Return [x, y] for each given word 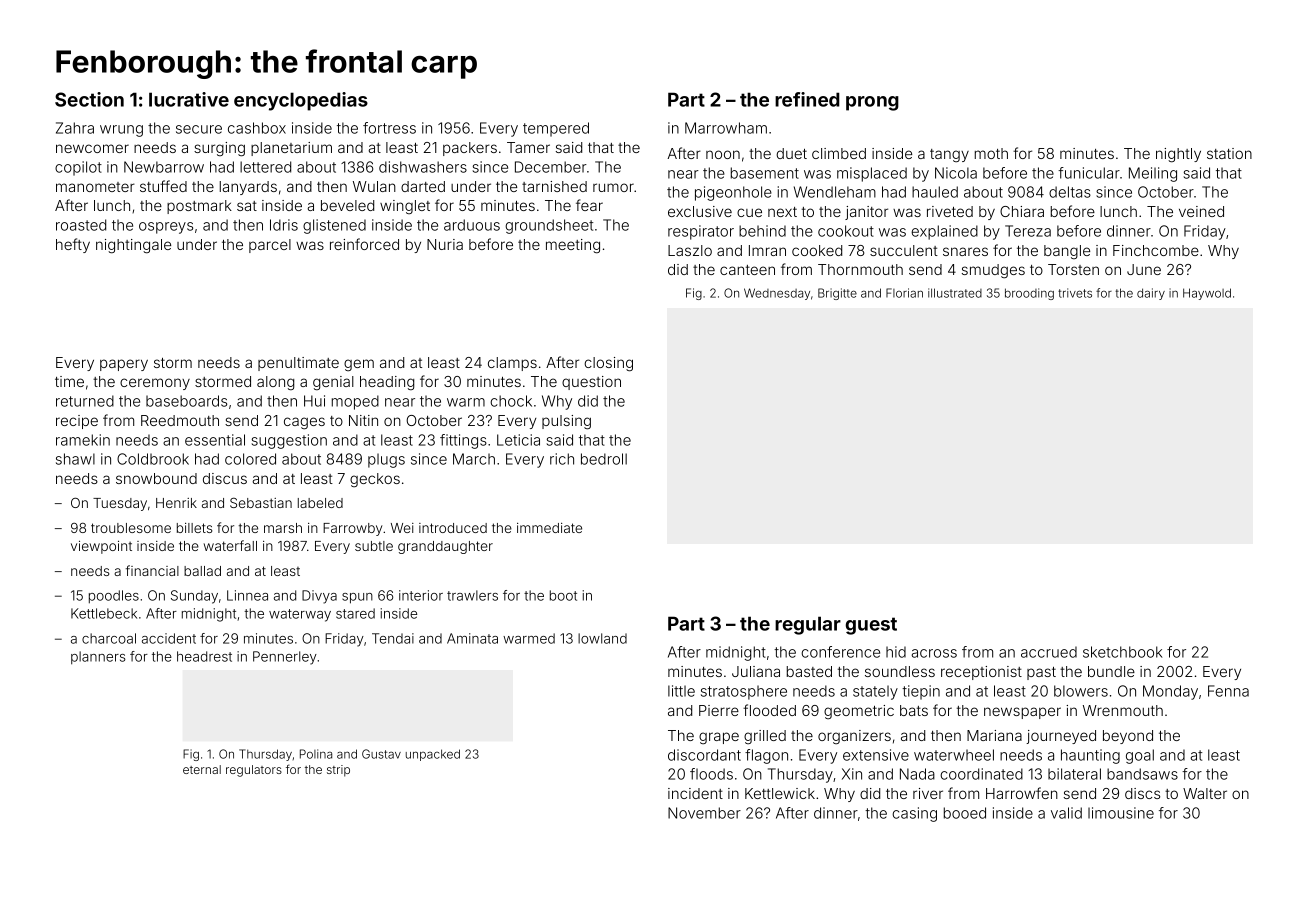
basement [765, 173]
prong [872, 103]
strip [338, 771]
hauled [935, 192]
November [704, 813]
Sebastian [261, 502]
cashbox [257, 128]
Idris [284, 225]
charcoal [109, 638]
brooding [1029, 294]
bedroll [604, 459]
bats [914, 710]
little [681, 691]
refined [807, 99]
